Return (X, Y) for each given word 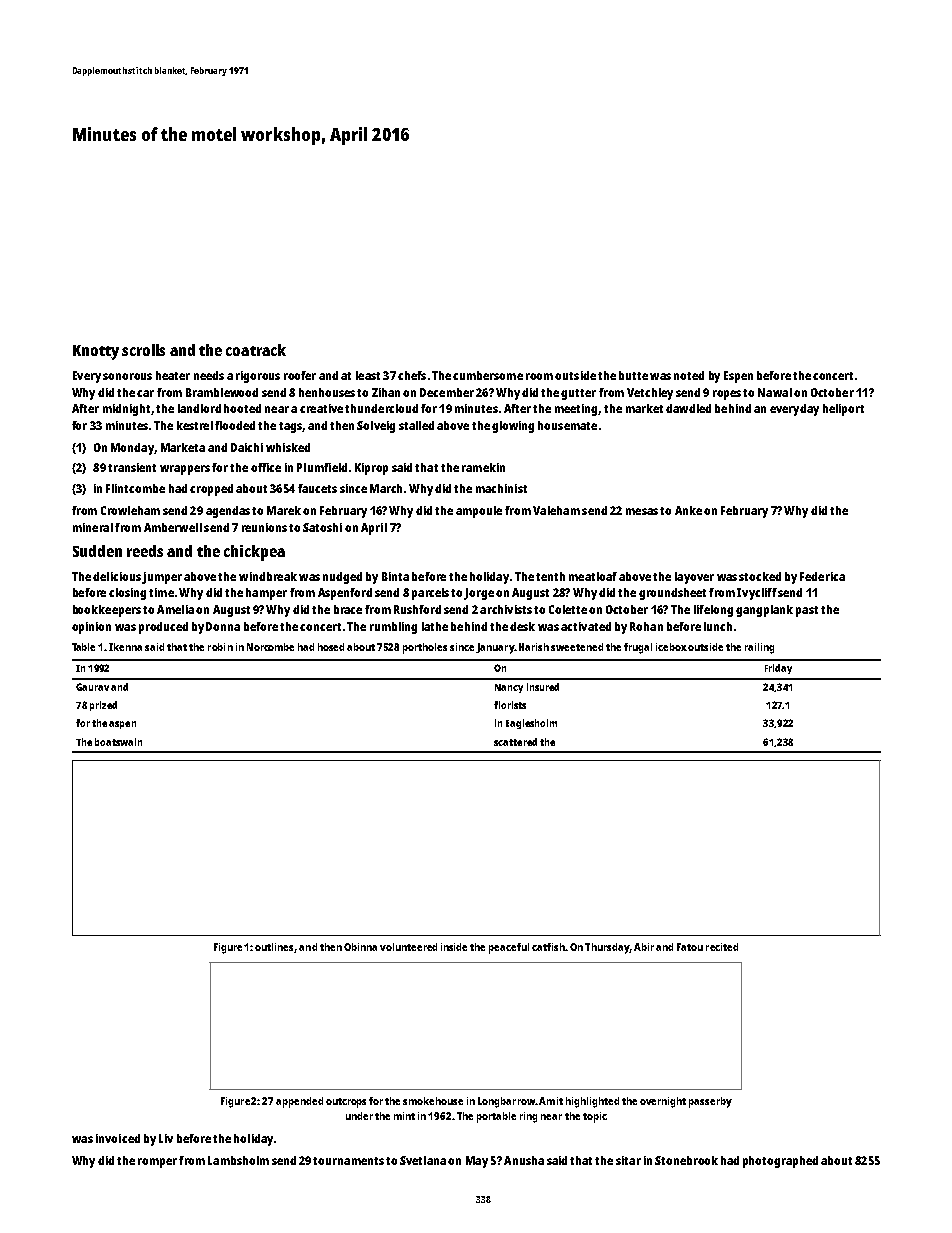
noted (689, 375)
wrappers (185, 470)
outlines (275, 948)
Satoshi (322, 527)
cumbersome (488, 375)
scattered (515, 742)
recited (722, 947)
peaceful (509, 948)
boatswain (118, 742)
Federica (822, 576)
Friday (778, 669)
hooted (242, 408)
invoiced (118, 1138)
